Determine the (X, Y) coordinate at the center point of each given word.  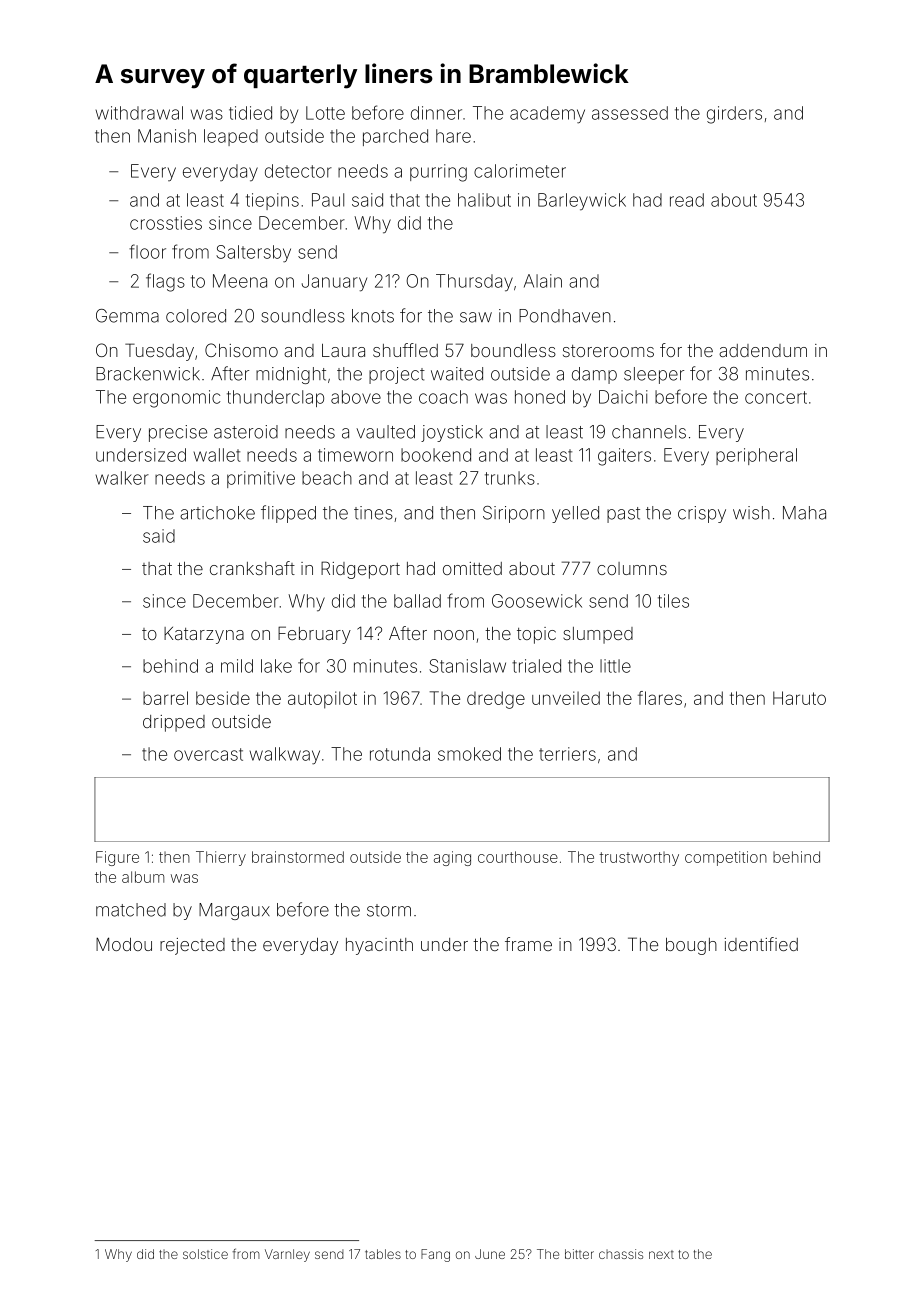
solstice (205, 1254)
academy (547, 115)
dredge (496, 700)
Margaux (234, 911)
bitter (579, 1254)
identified (761, 944)
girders (734, 115)
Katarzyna (204, 635)
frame (528, 944)
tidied (250, 113)
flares (660, 698)
